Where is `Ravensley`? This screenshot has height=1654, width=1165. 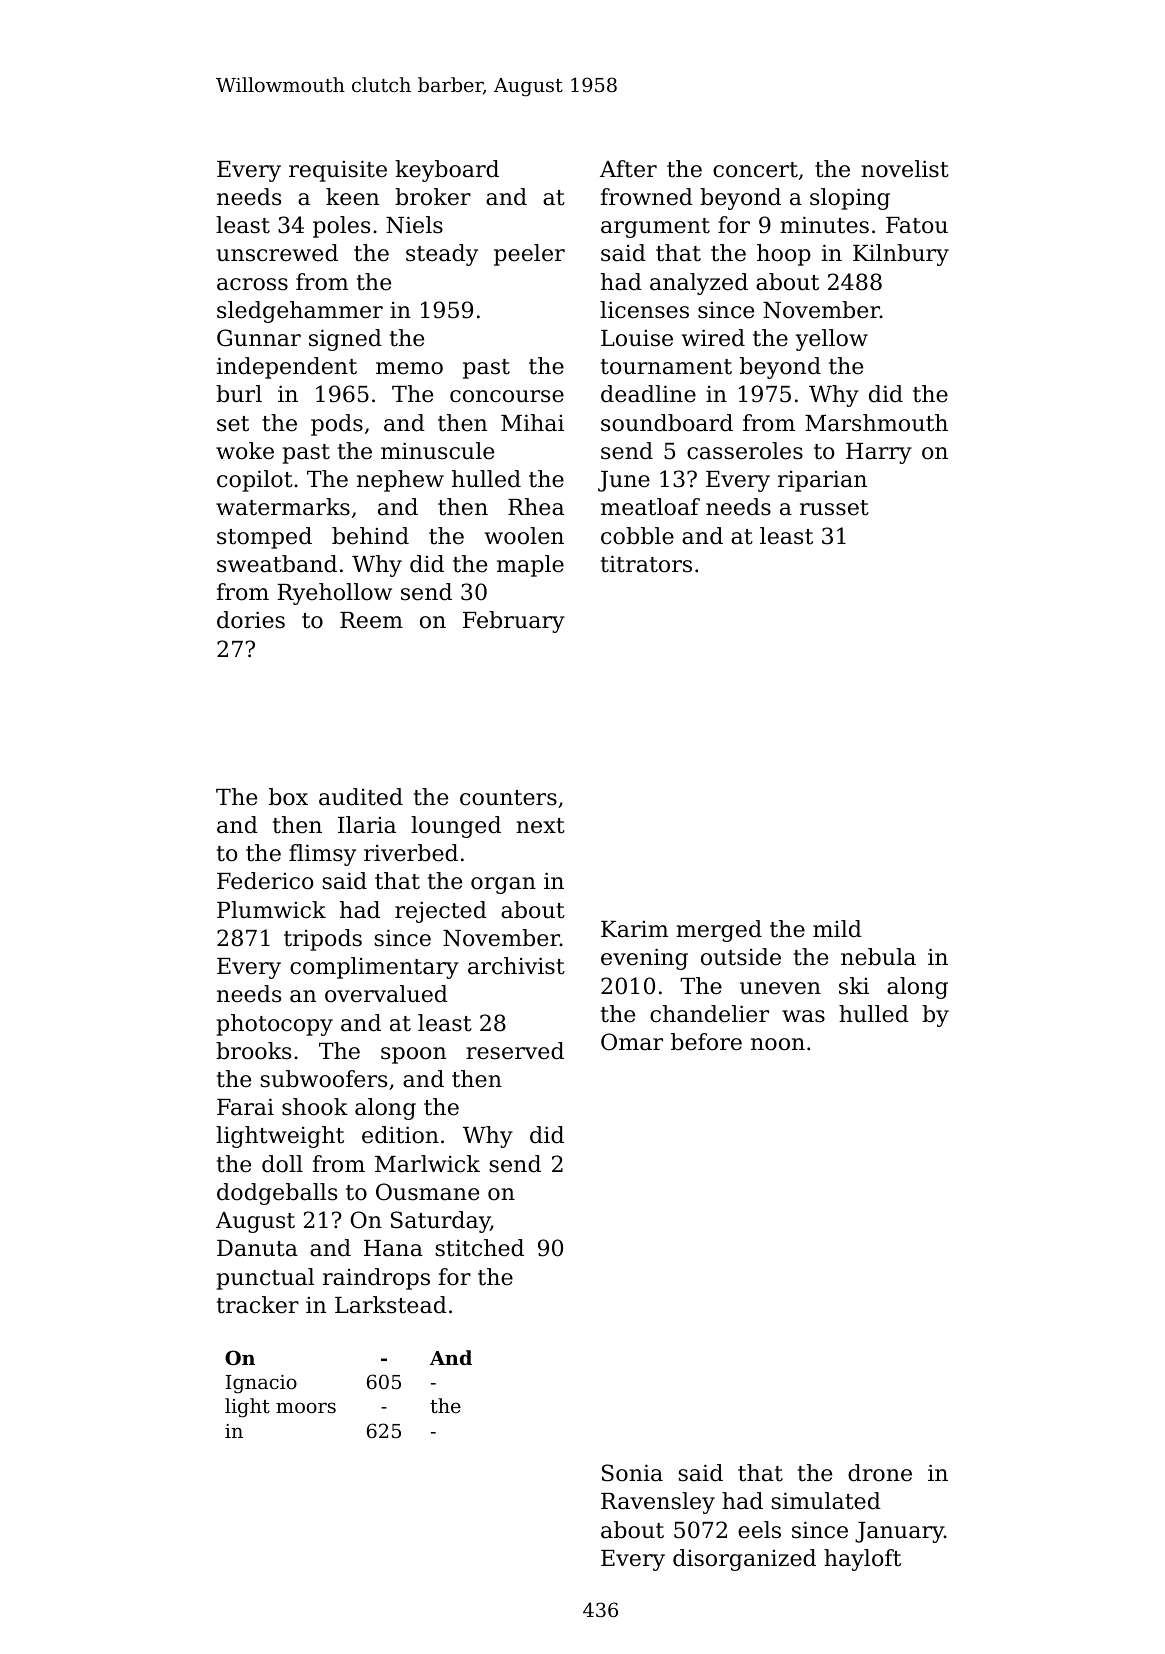 Ravensley is located at coordinates (658, 1503).
